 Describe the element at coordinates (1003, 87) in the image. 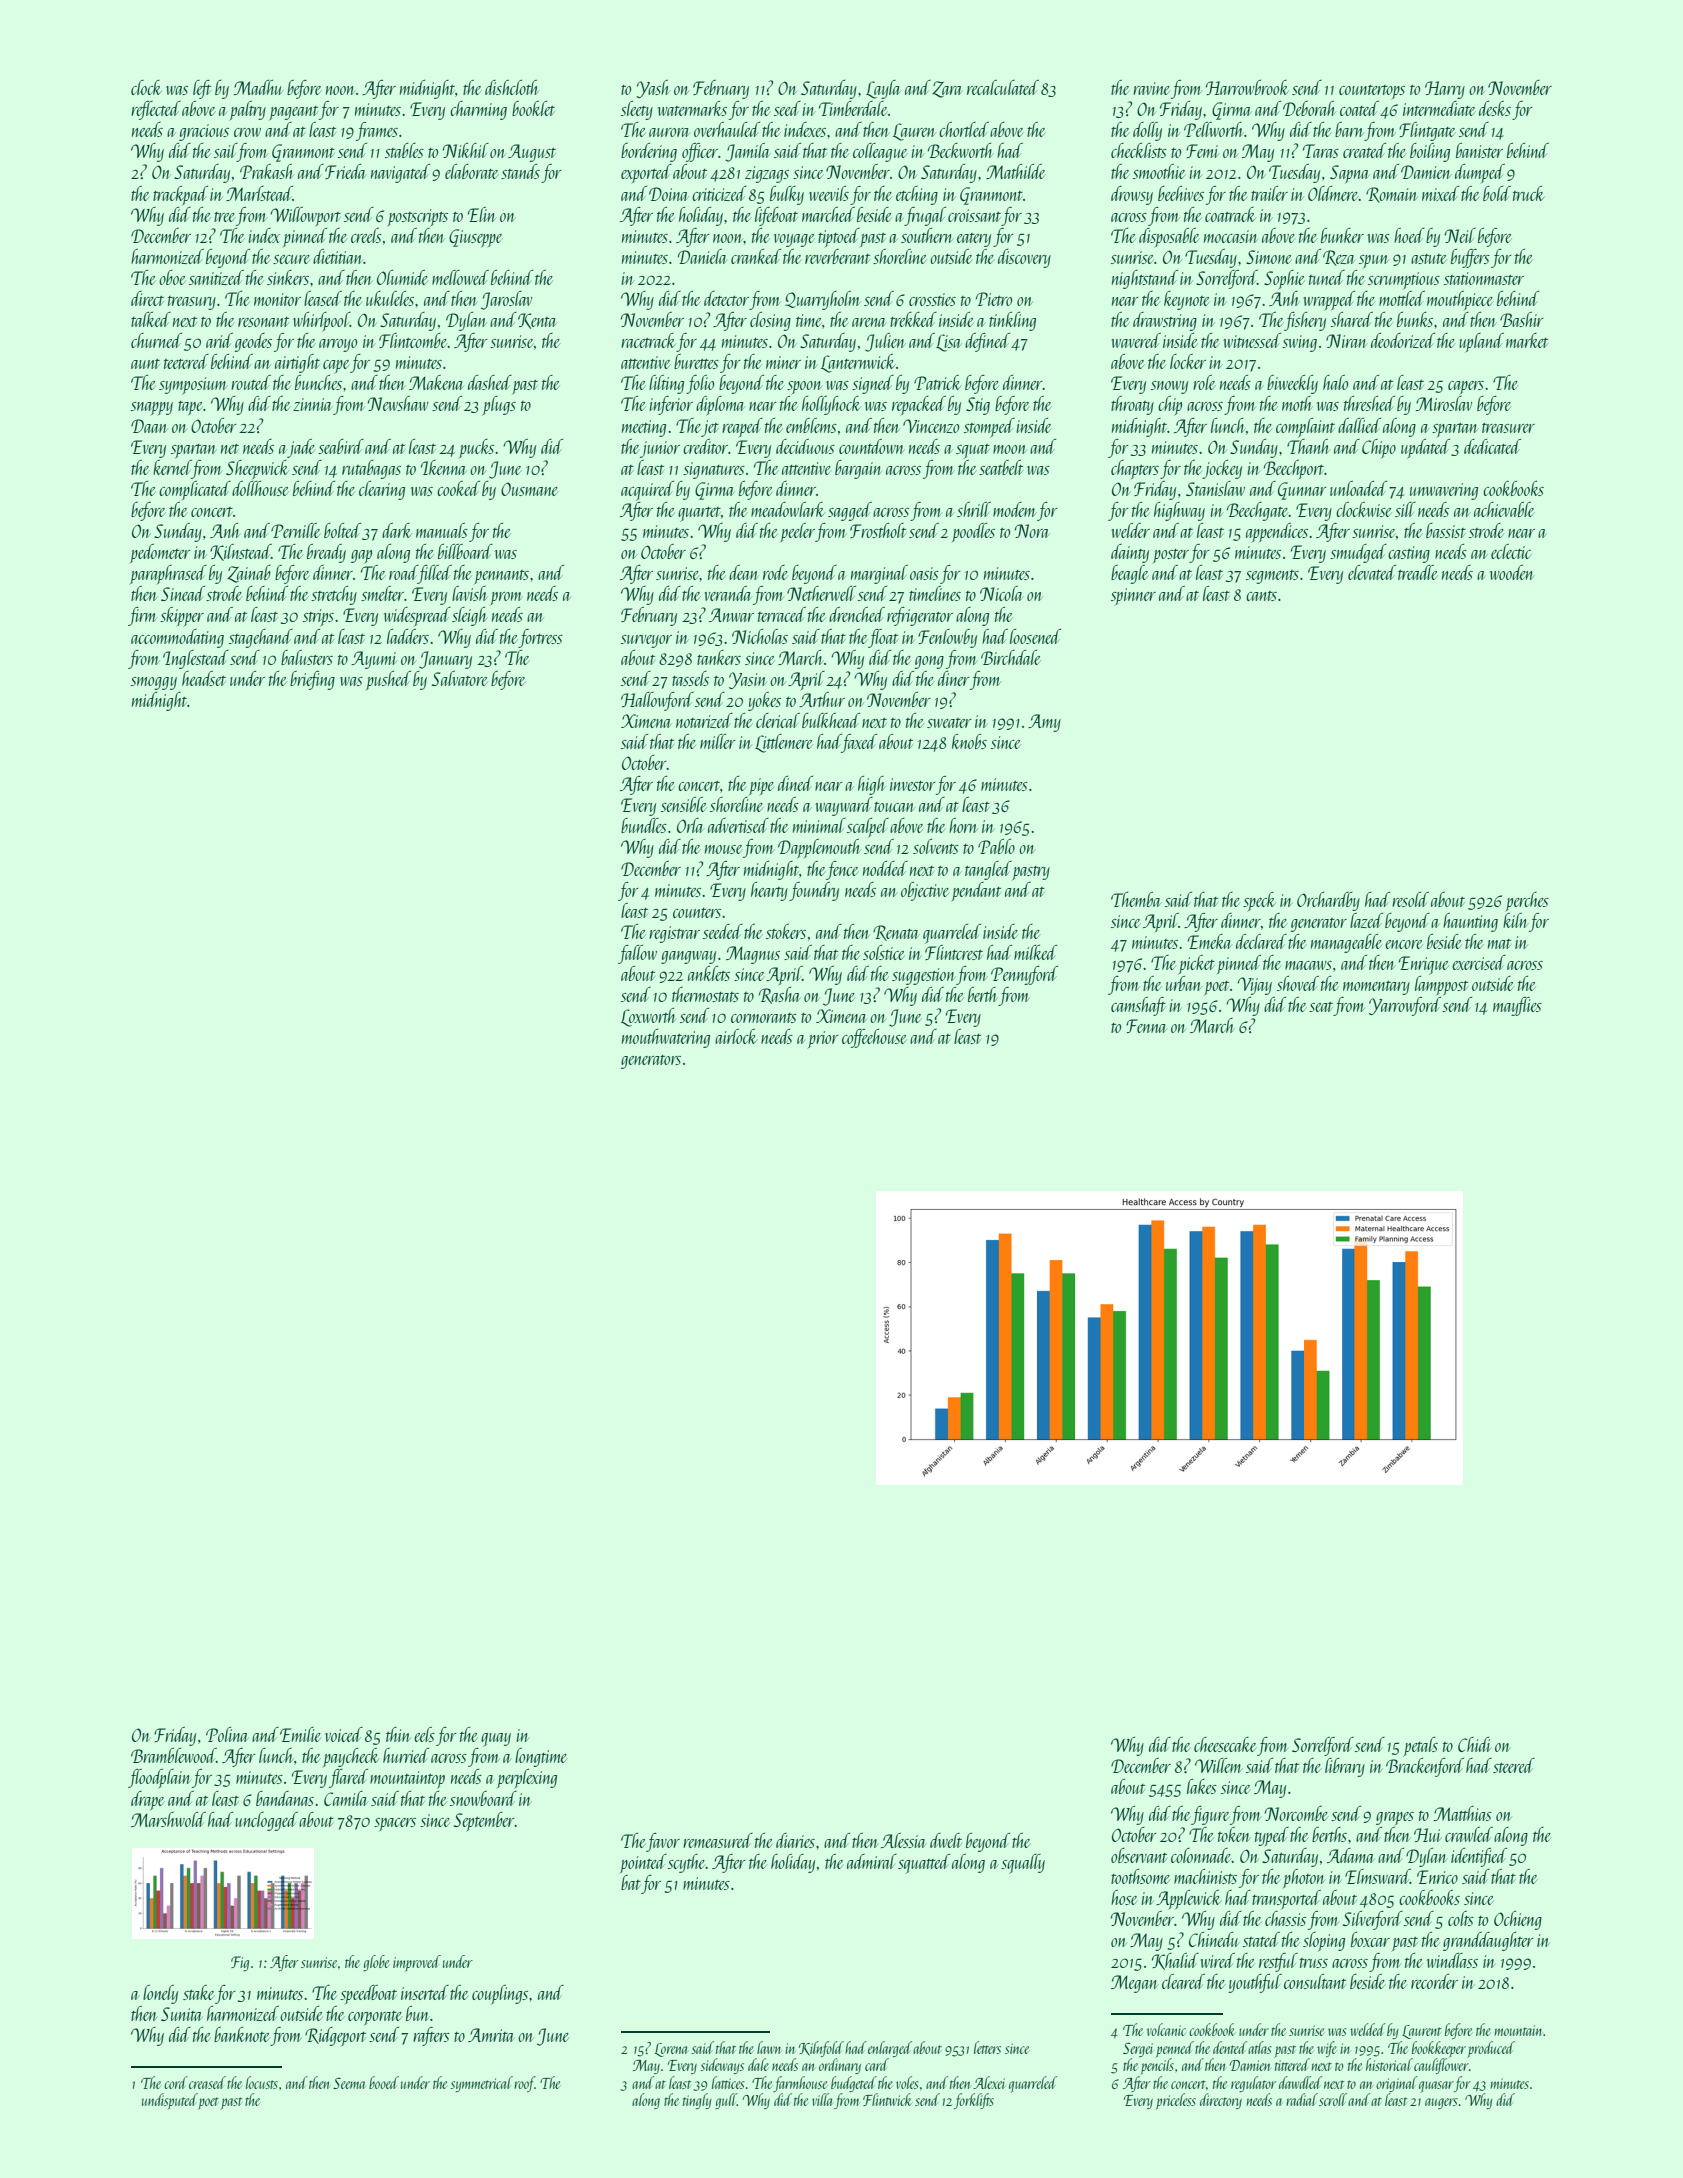

I see `recalculated` at that location.
